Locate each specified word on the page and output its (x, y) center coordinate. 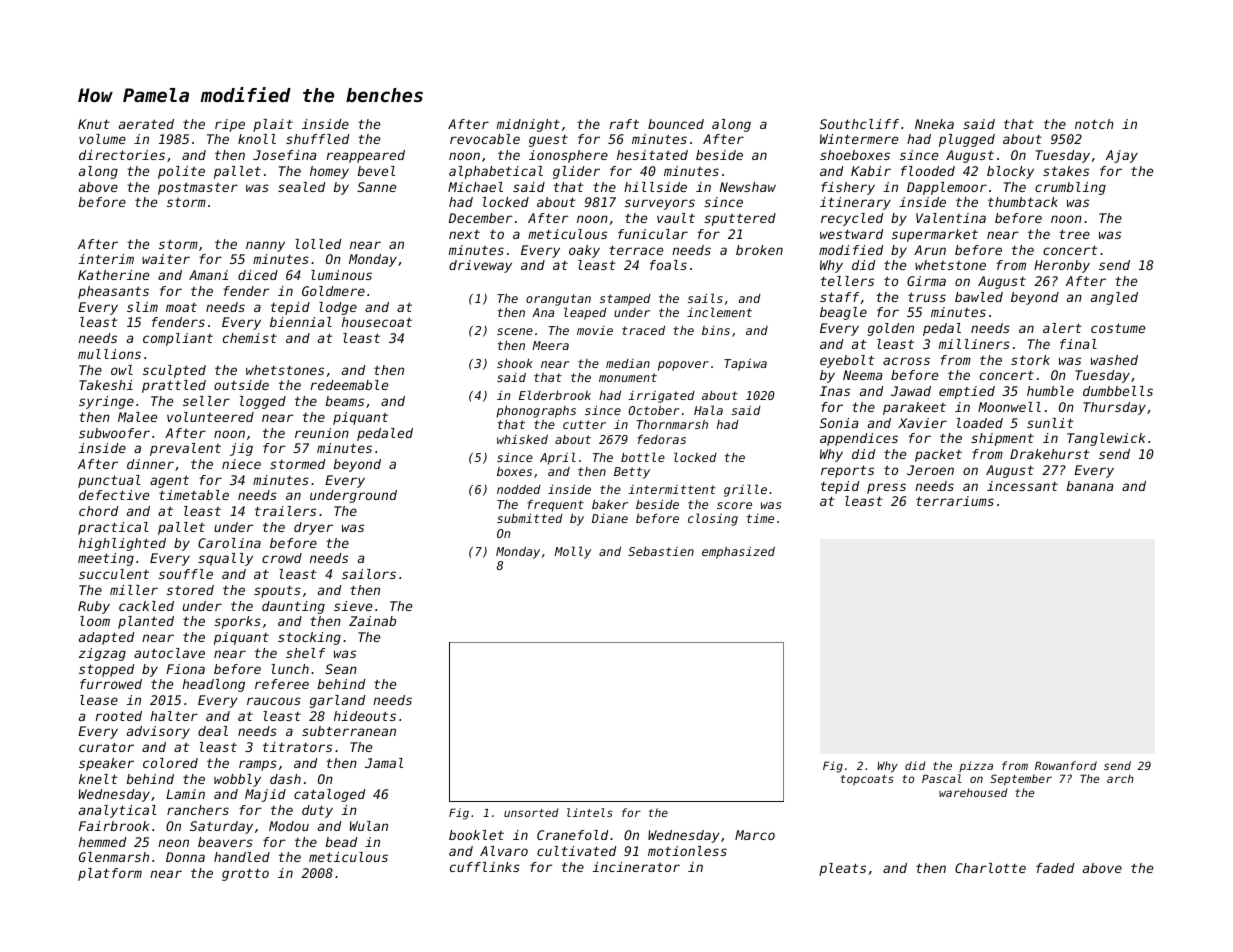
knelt (98, 779)
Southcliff (859, 124)
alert (1062, 328)
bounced (676, 124)
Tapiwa (745, 365)
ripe (230, 125)
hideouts (365, 716)
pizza (976, 766)
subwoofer (114, 433)
